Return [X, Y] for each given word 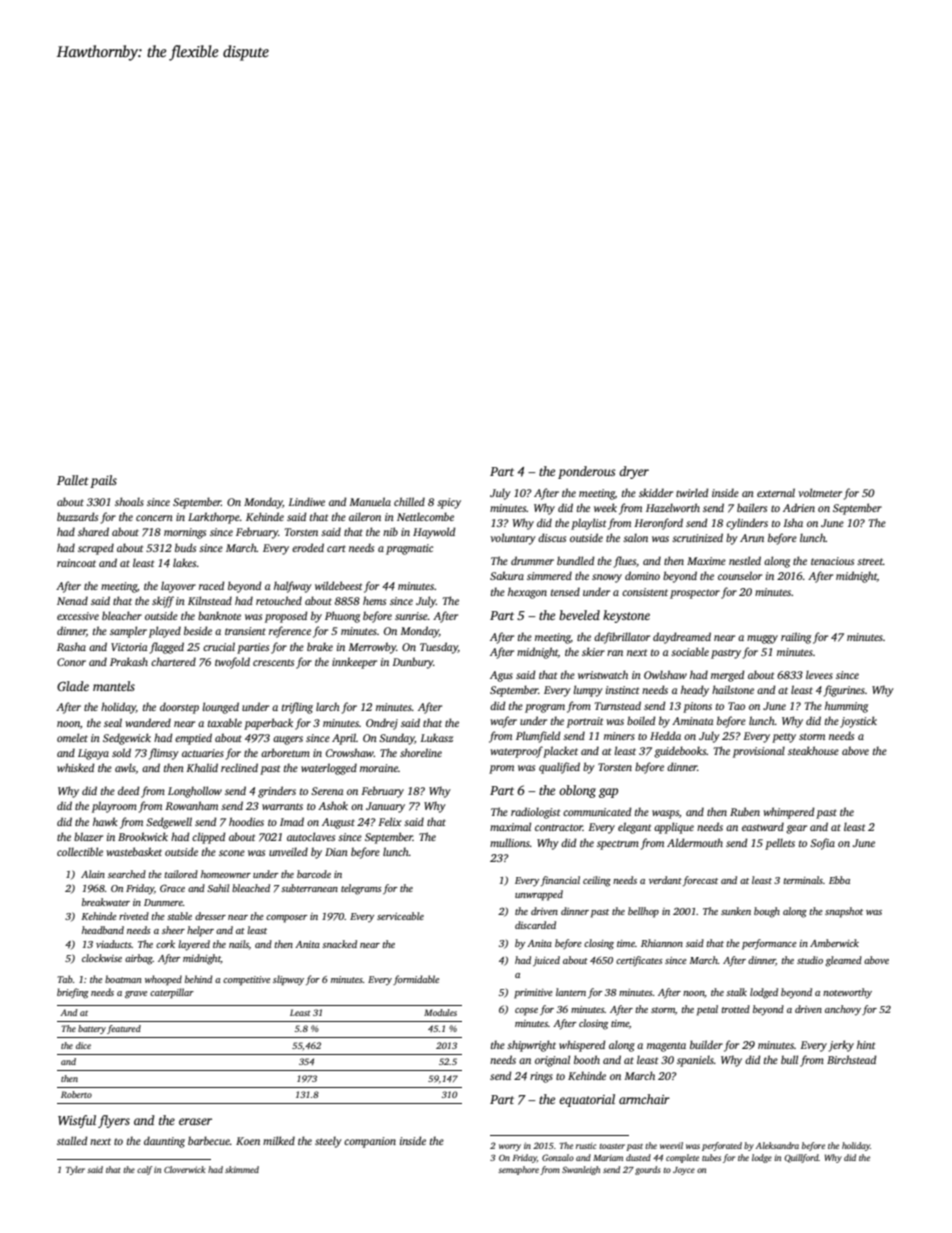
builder [706, 1044]
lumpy [588, 691]
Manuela [370, 501]
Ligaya [93, 754]
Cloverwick [184, 1169]
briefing [73, 993]
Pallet [73, 480]
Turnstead [618, 705]
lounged [220, 708]
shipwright [531, 1046]
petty [784, 738]
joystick [858, 722]
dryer [634, 472]
